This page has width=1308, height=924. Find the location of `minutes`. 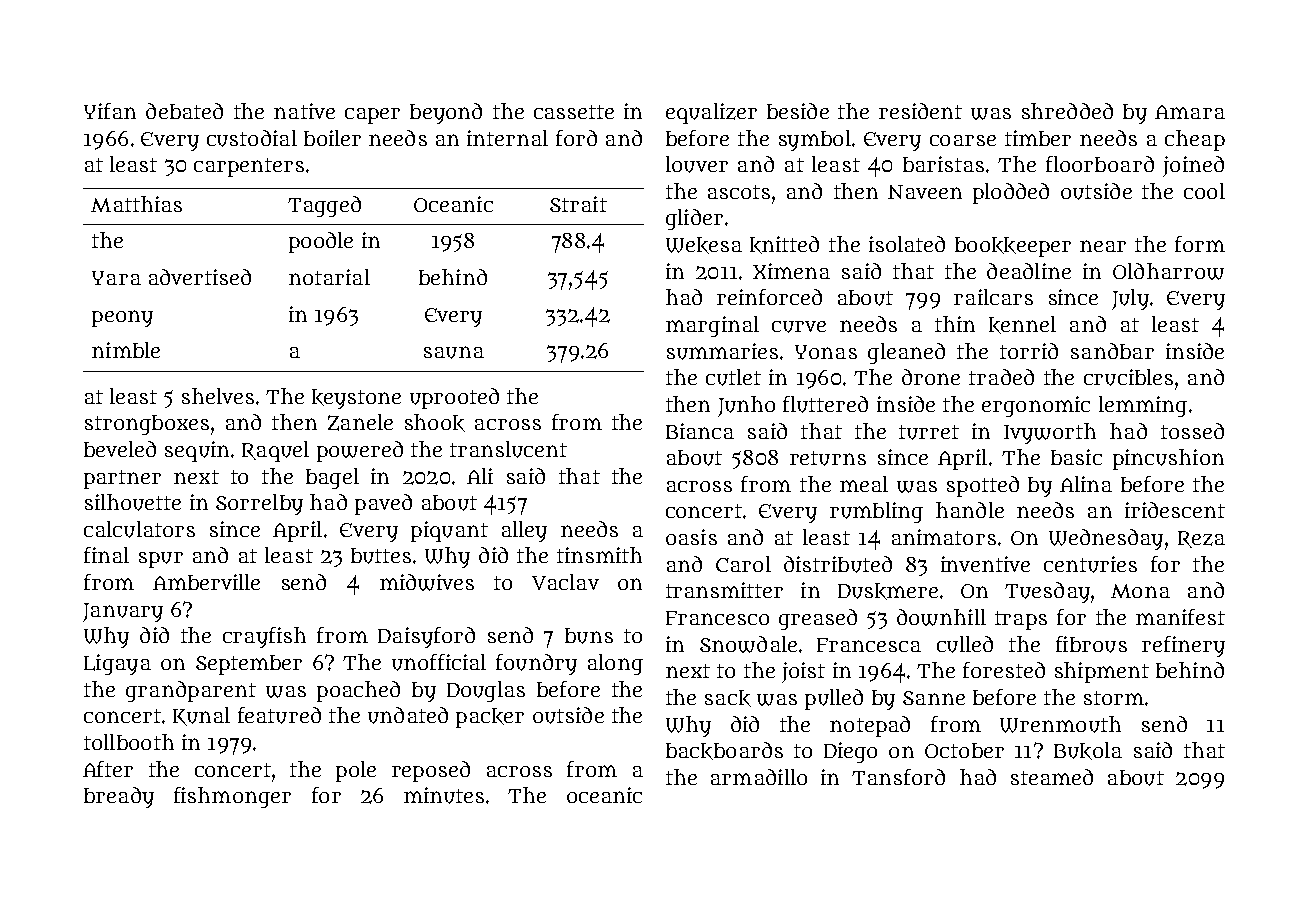

minutes is located at coordinates (444, 795).
